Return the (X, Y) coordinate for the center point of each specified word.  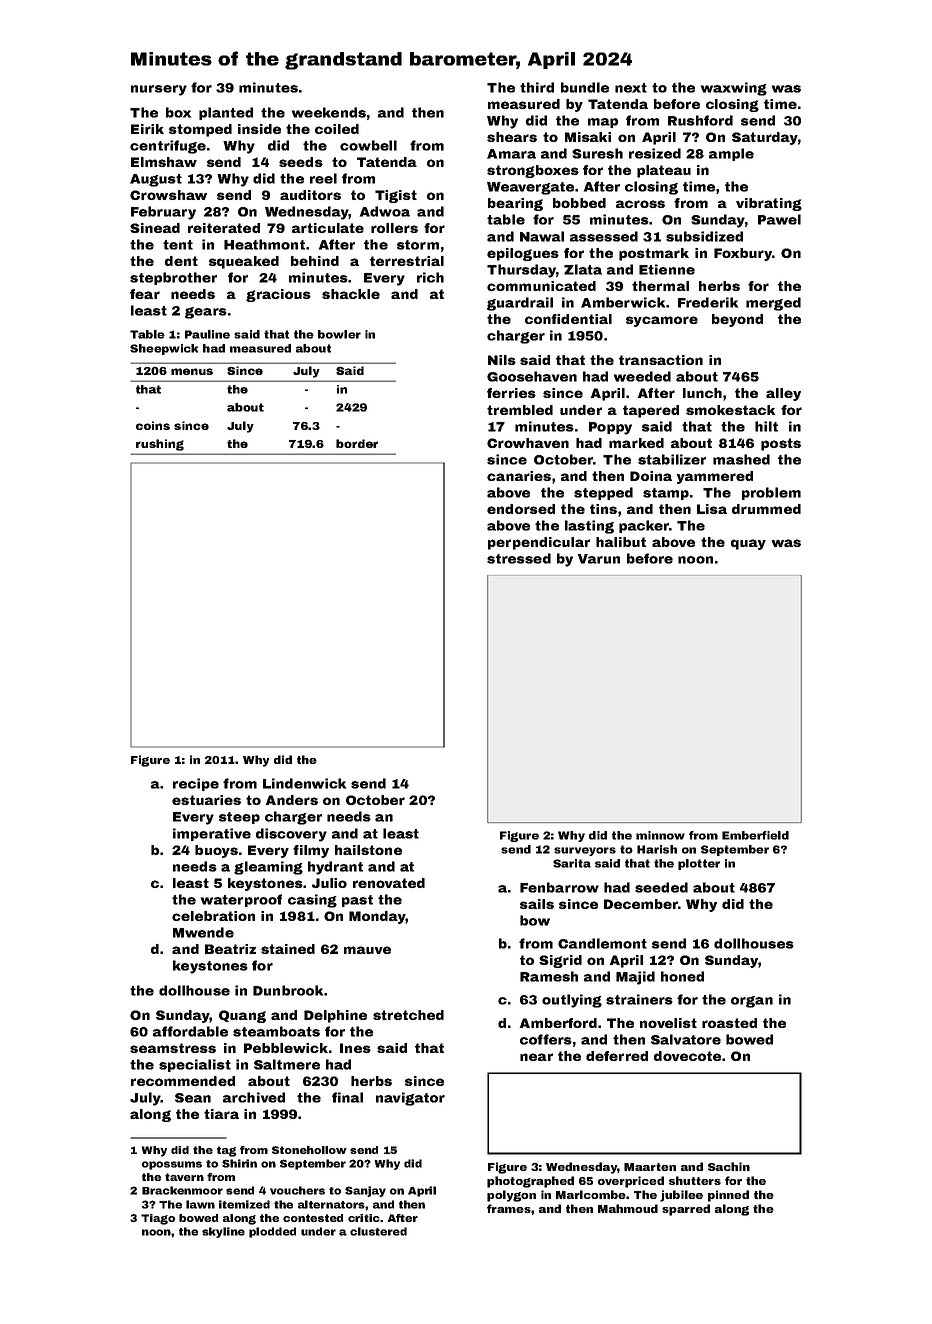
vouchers (297, 1190)
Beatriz (230, 949)
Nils (502, 360)
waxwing (734, 89)
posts (781, 444)
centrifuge (168, 147)
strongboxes (533, 171)
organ (752, 1002)
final (347, 1097)
